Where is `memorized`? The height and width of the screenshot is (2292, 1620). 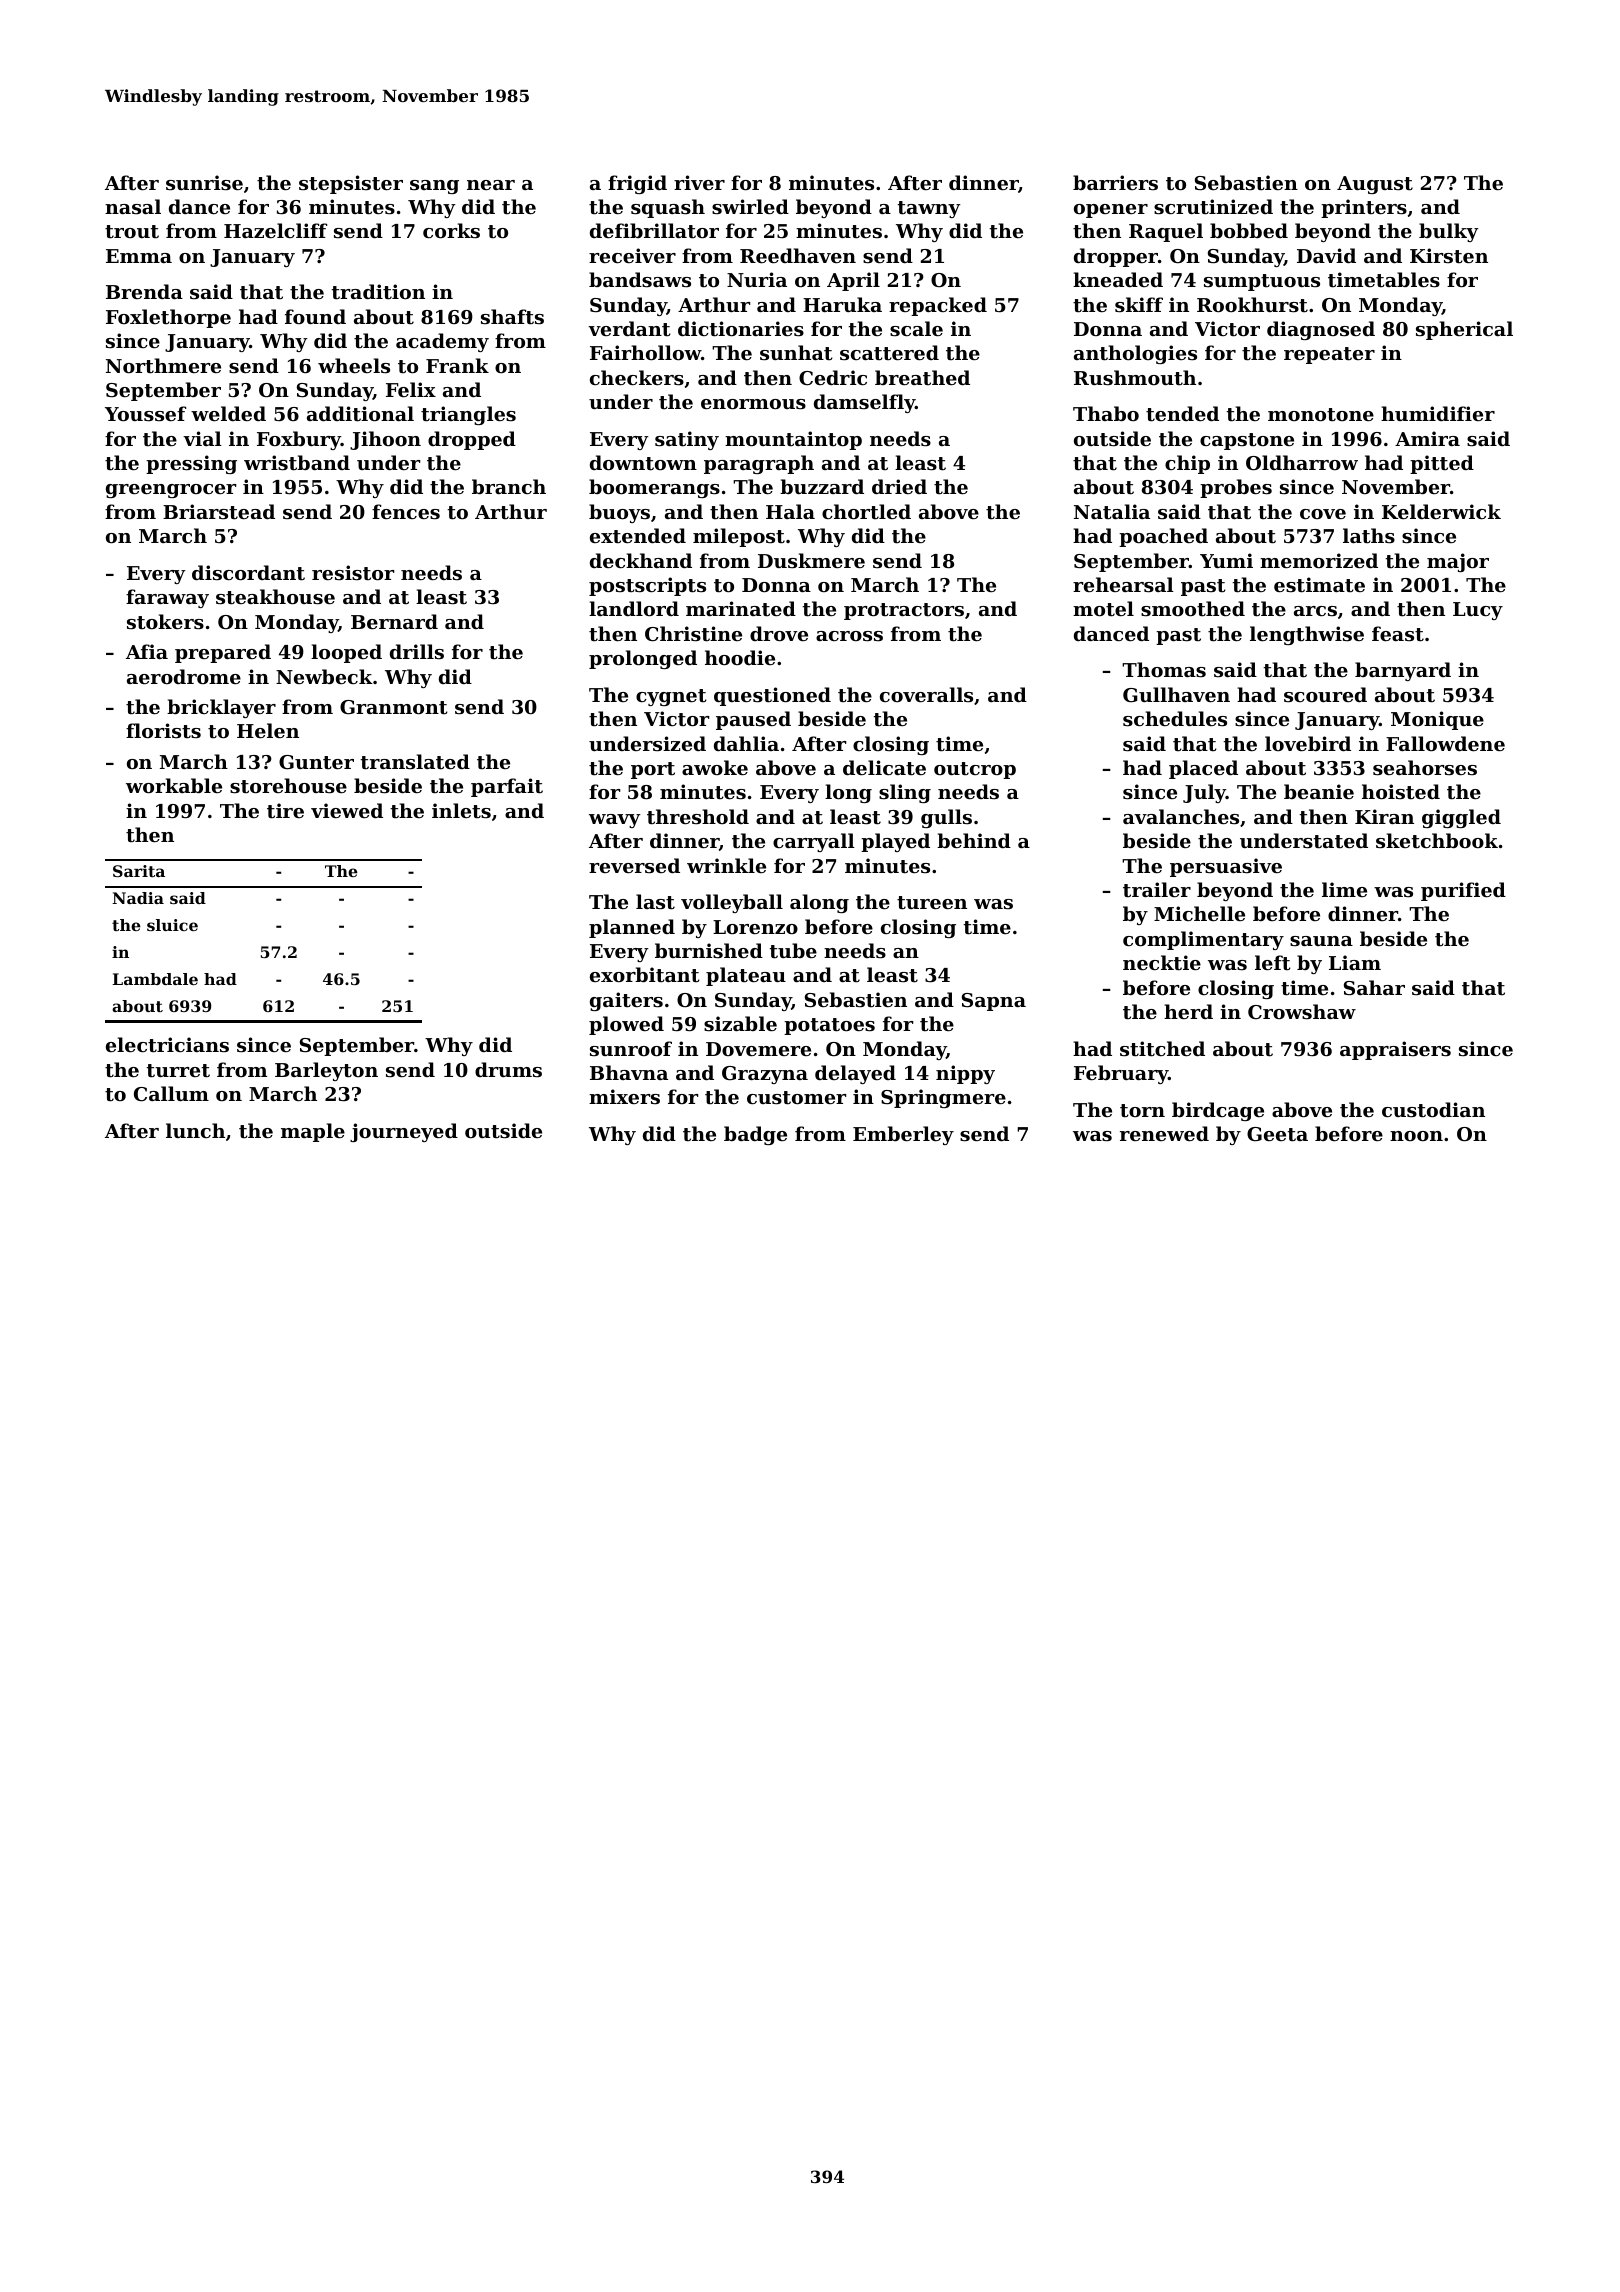
memorized is located at coordinates (1319, 560).
